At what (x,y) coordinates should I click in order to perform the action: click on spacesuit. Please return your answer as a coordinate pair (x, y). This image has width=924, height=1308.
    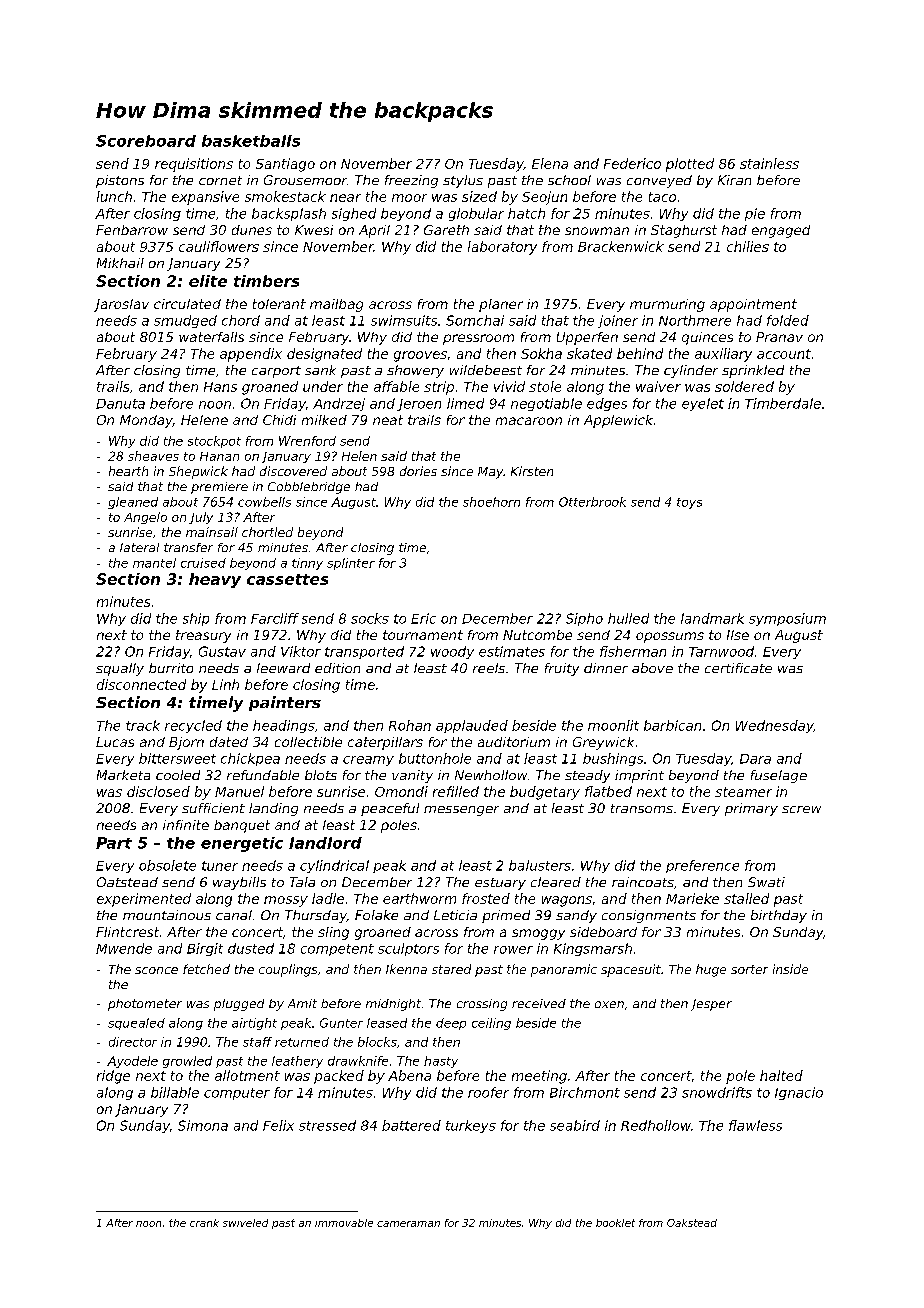
    Looking at the image, I should click on (631, 970).
